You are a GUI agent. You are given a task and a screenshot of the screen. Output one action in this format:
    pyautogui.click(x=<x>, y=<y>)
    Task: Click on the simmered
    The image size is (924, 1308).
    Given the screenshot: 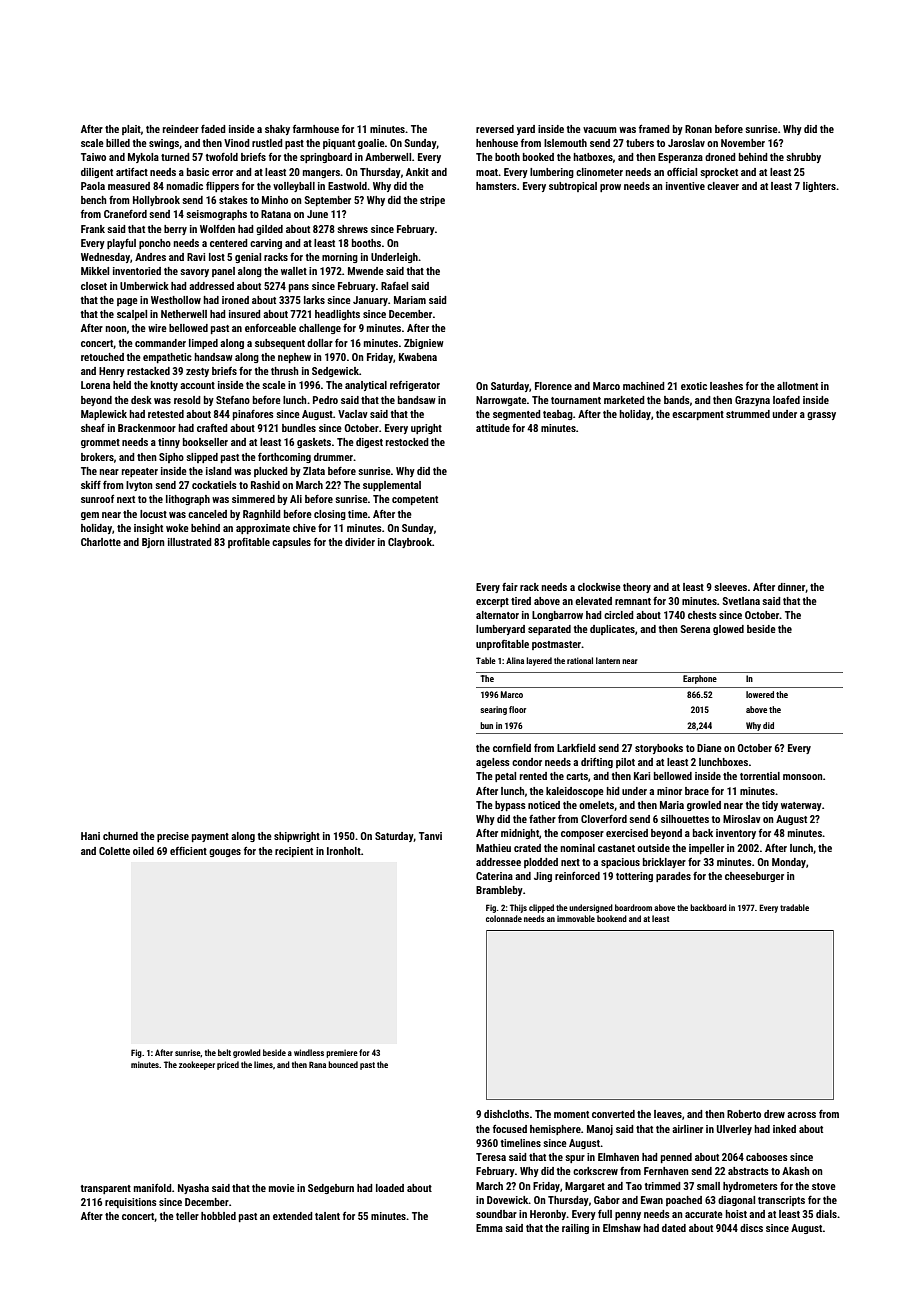 What is the action you would take?
    pyautogui.click(x=253, y=499)
